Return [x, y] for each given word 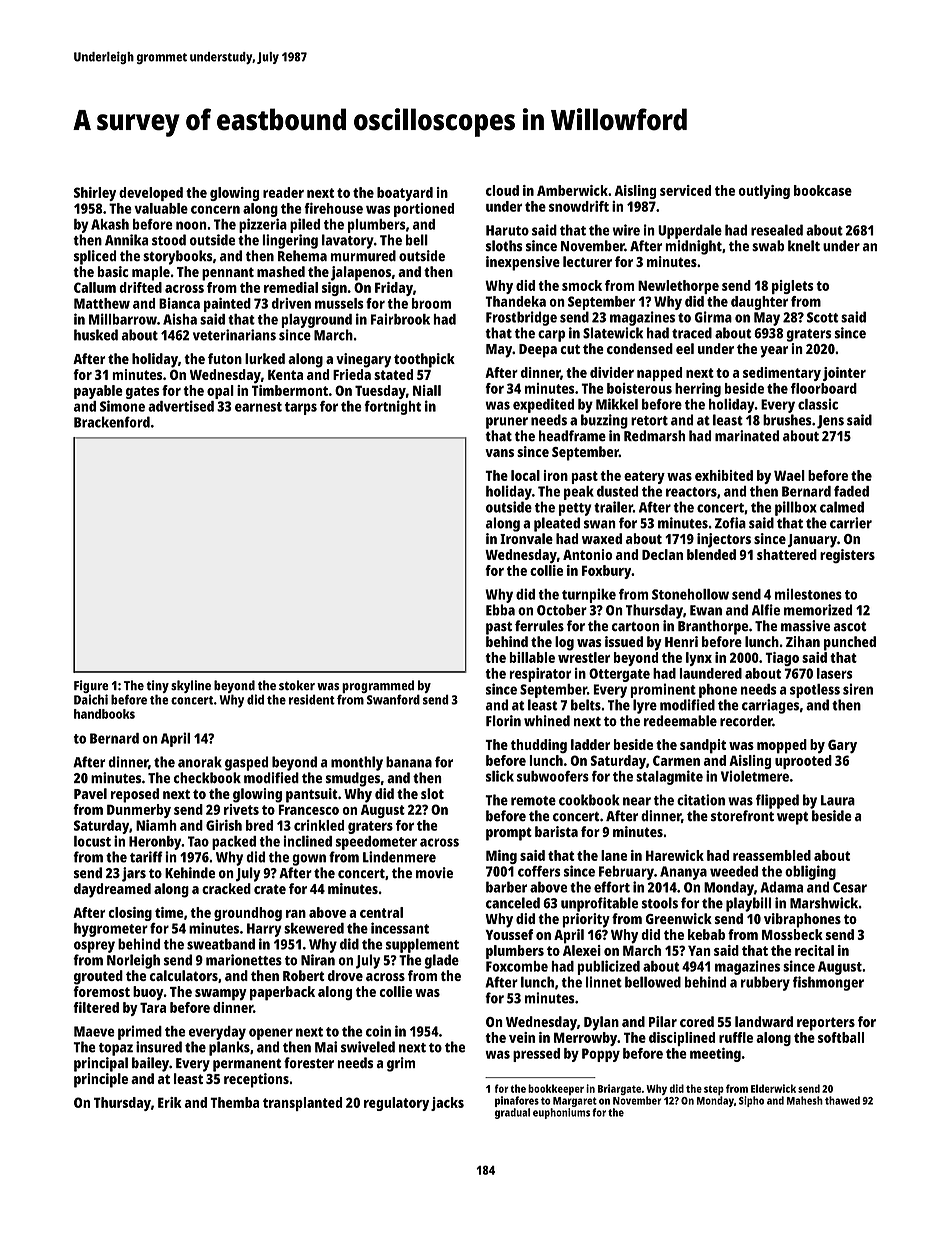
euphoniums [561, 1113]
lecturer [587, 261]
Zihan [803, 641]
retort [649, 421]
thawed [842, 1100]
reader [283, 192]
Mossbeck [792, 934]
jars [134, 874]
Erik [170, 1102]
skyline [191, 686]
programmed [378, 686]
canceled [513, 903]
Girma [713, 317]
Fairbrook [400, 319]
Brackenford [112, 422]
